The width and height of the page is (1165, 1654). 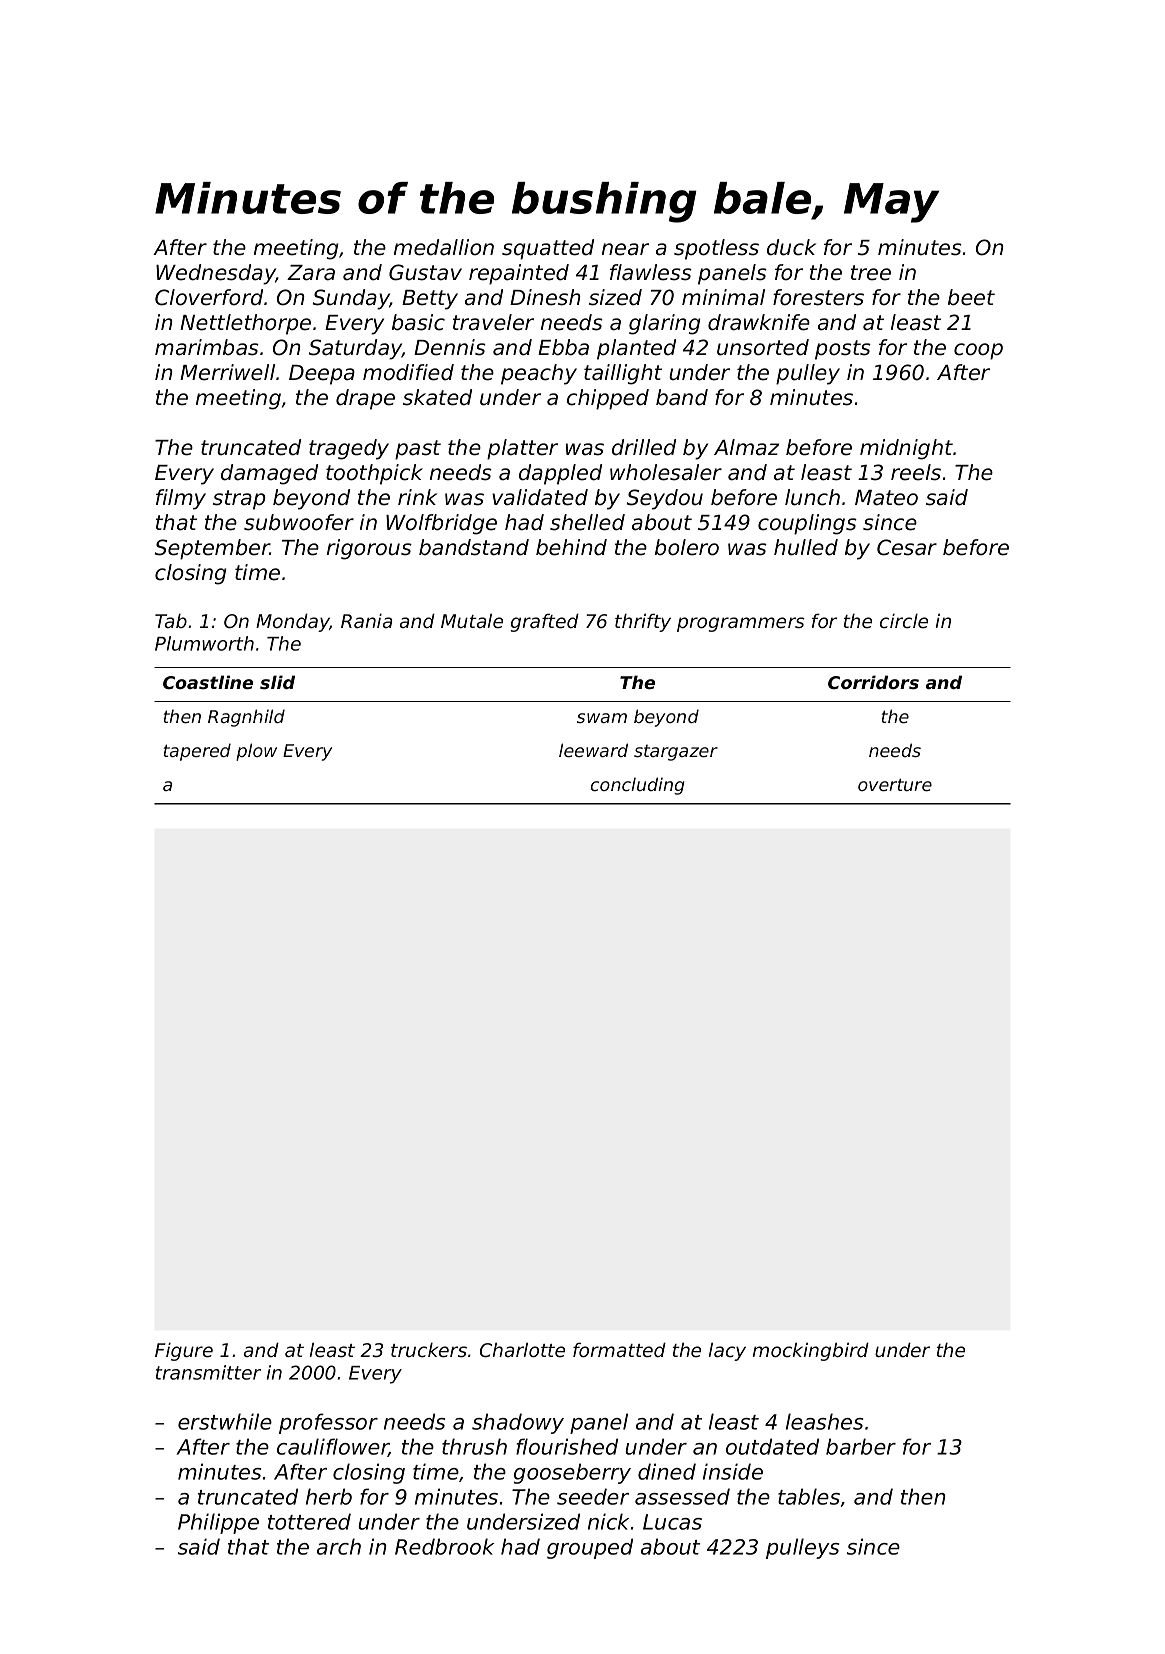 I want to click on Saturday, so click(x=355, y=349).
